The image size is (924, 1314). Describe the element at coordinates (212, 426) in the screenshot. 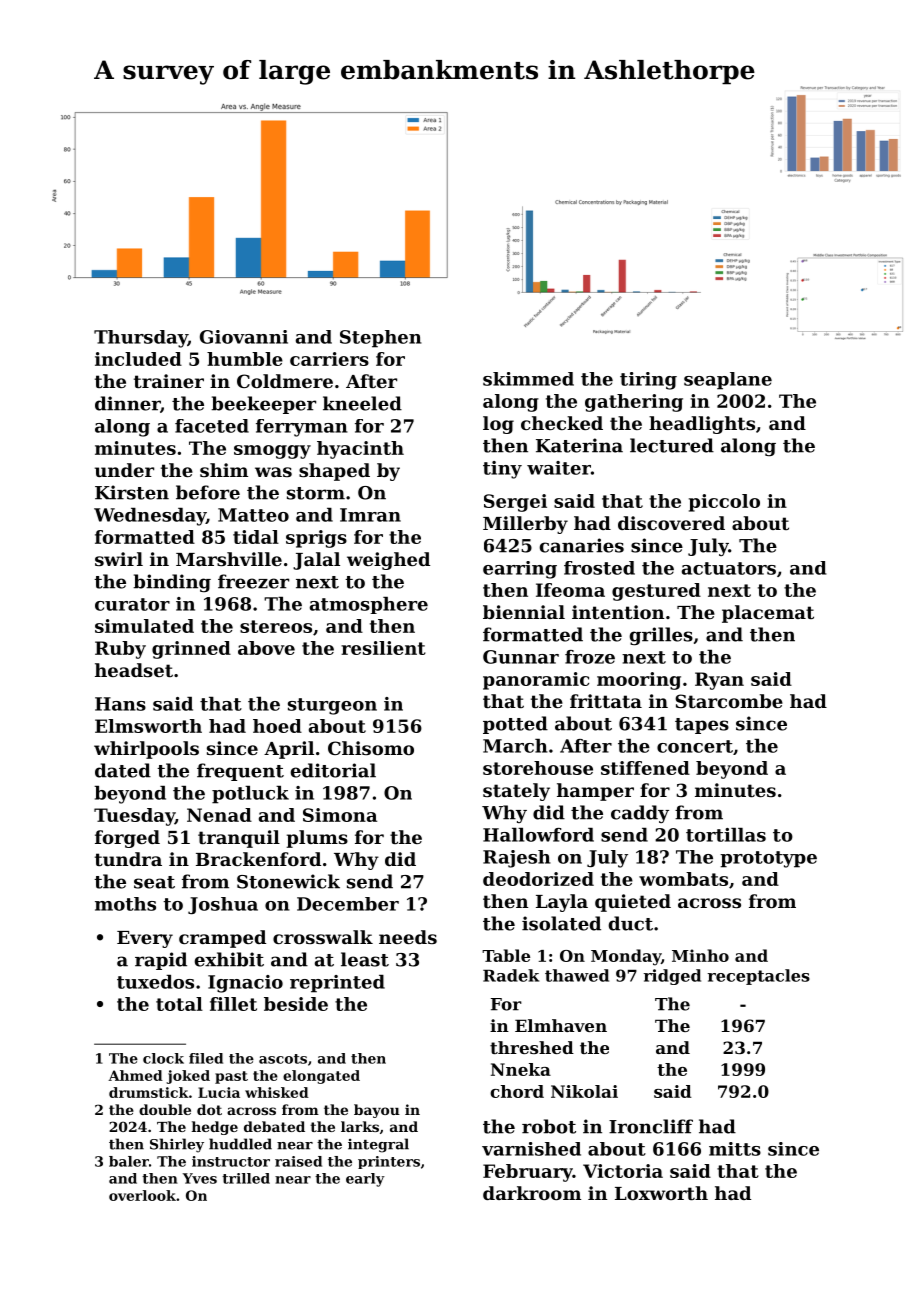

I see `faceted` at that location.
